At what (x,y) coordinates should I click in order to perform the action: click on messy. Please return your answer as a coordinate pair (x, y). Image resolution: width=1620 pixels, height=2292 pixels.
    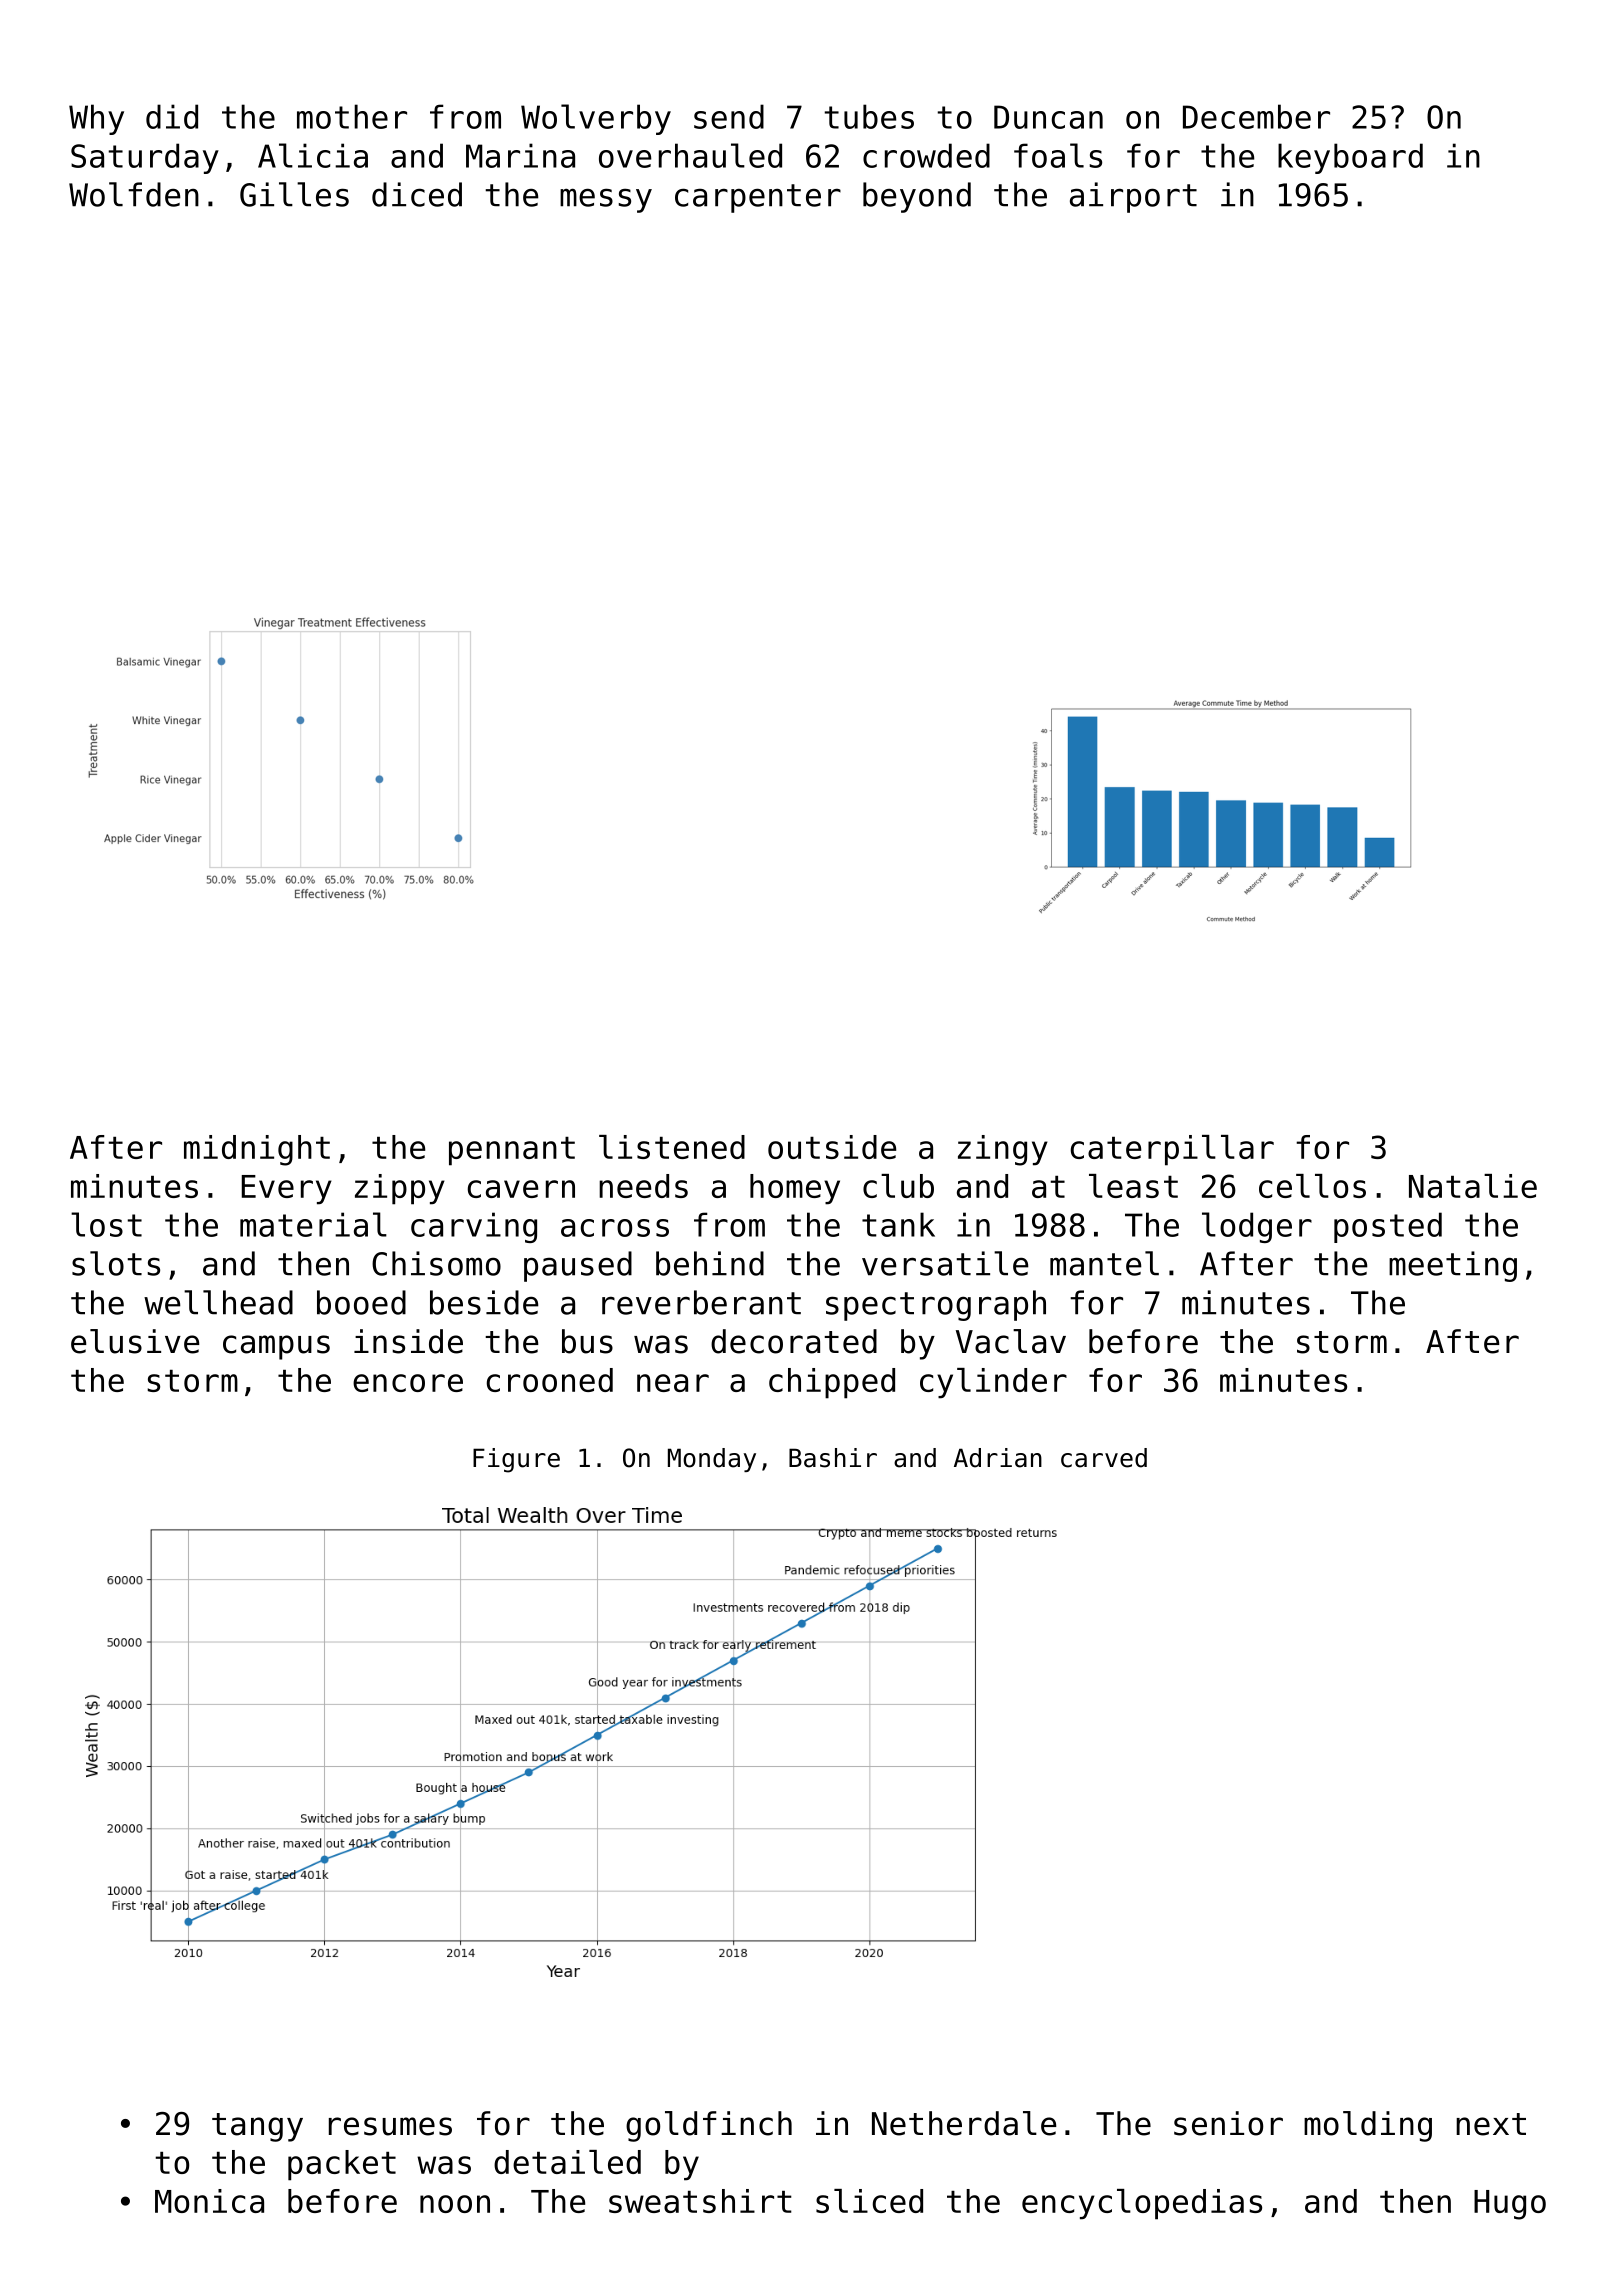
    Looking at the image, I should click on (606, 200).
